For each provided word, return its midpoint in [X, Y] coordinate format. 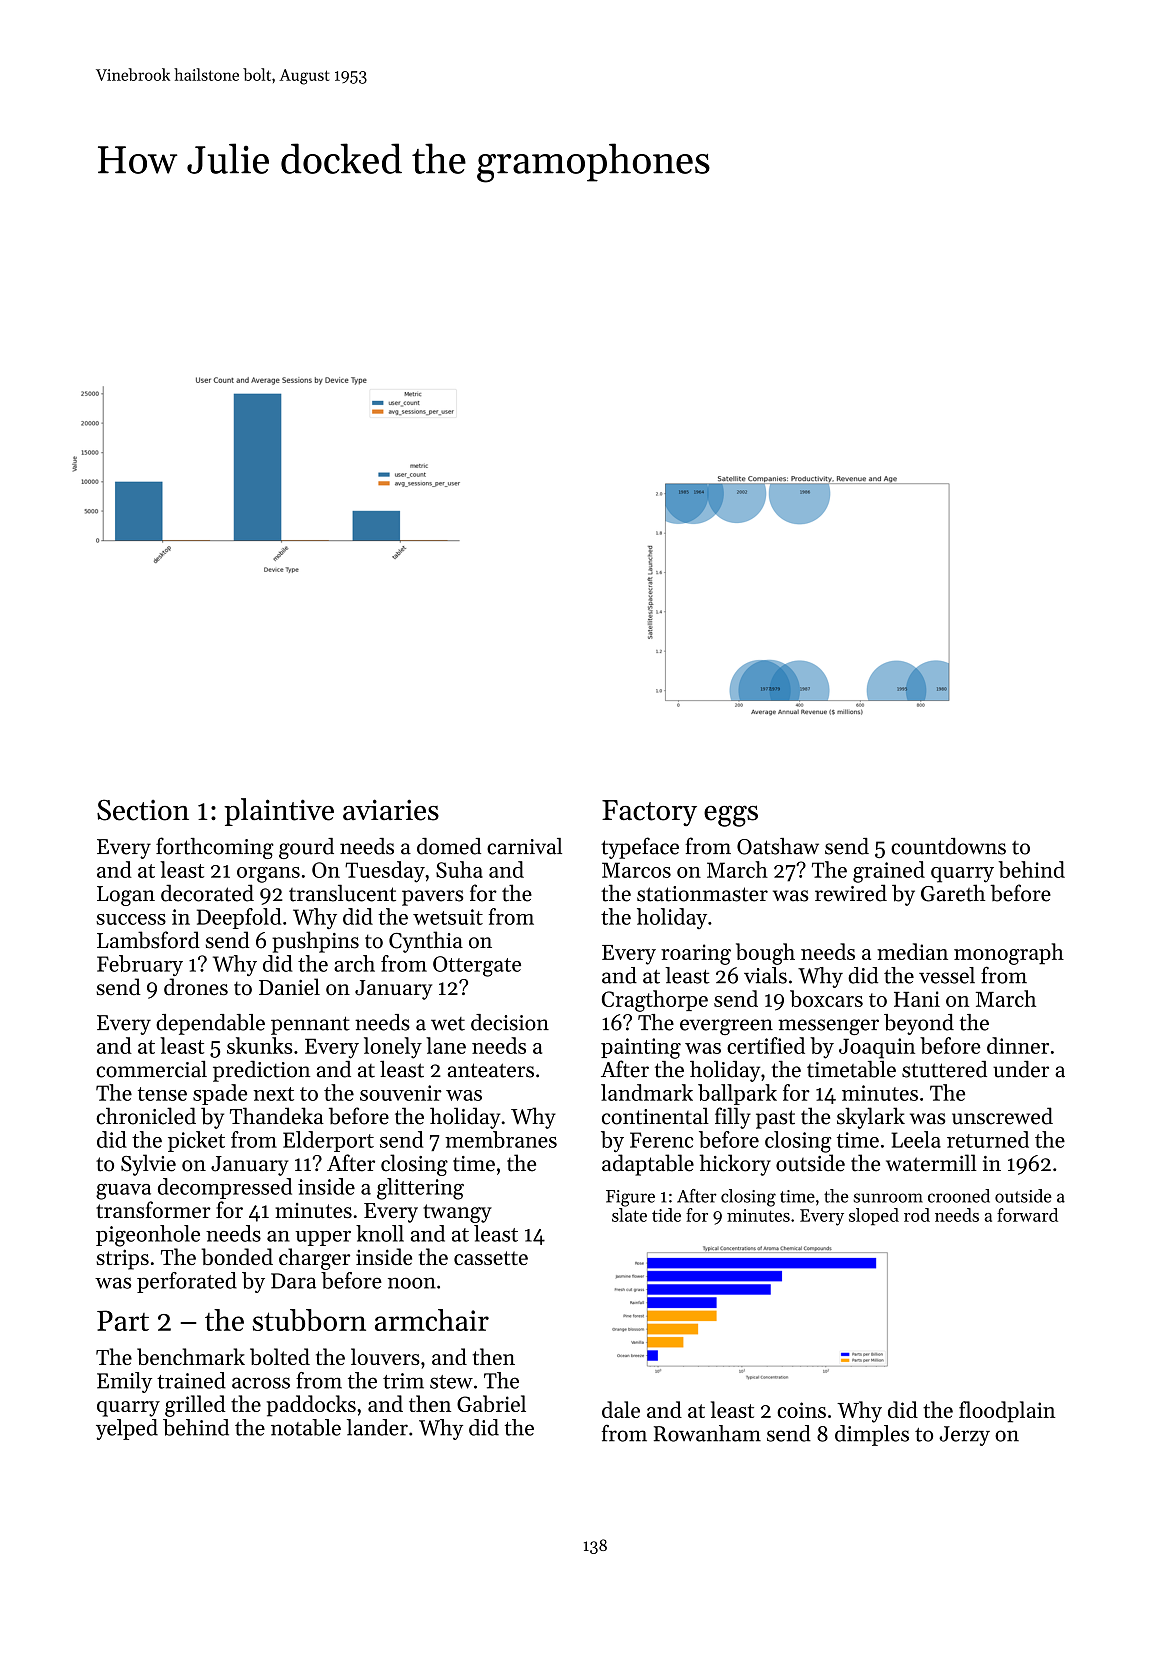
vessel [947, 975]
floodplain [1007, 1412]
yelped [127, 1429]
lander [377, 1427]
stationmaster [702, 894]
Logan [126, 896]
